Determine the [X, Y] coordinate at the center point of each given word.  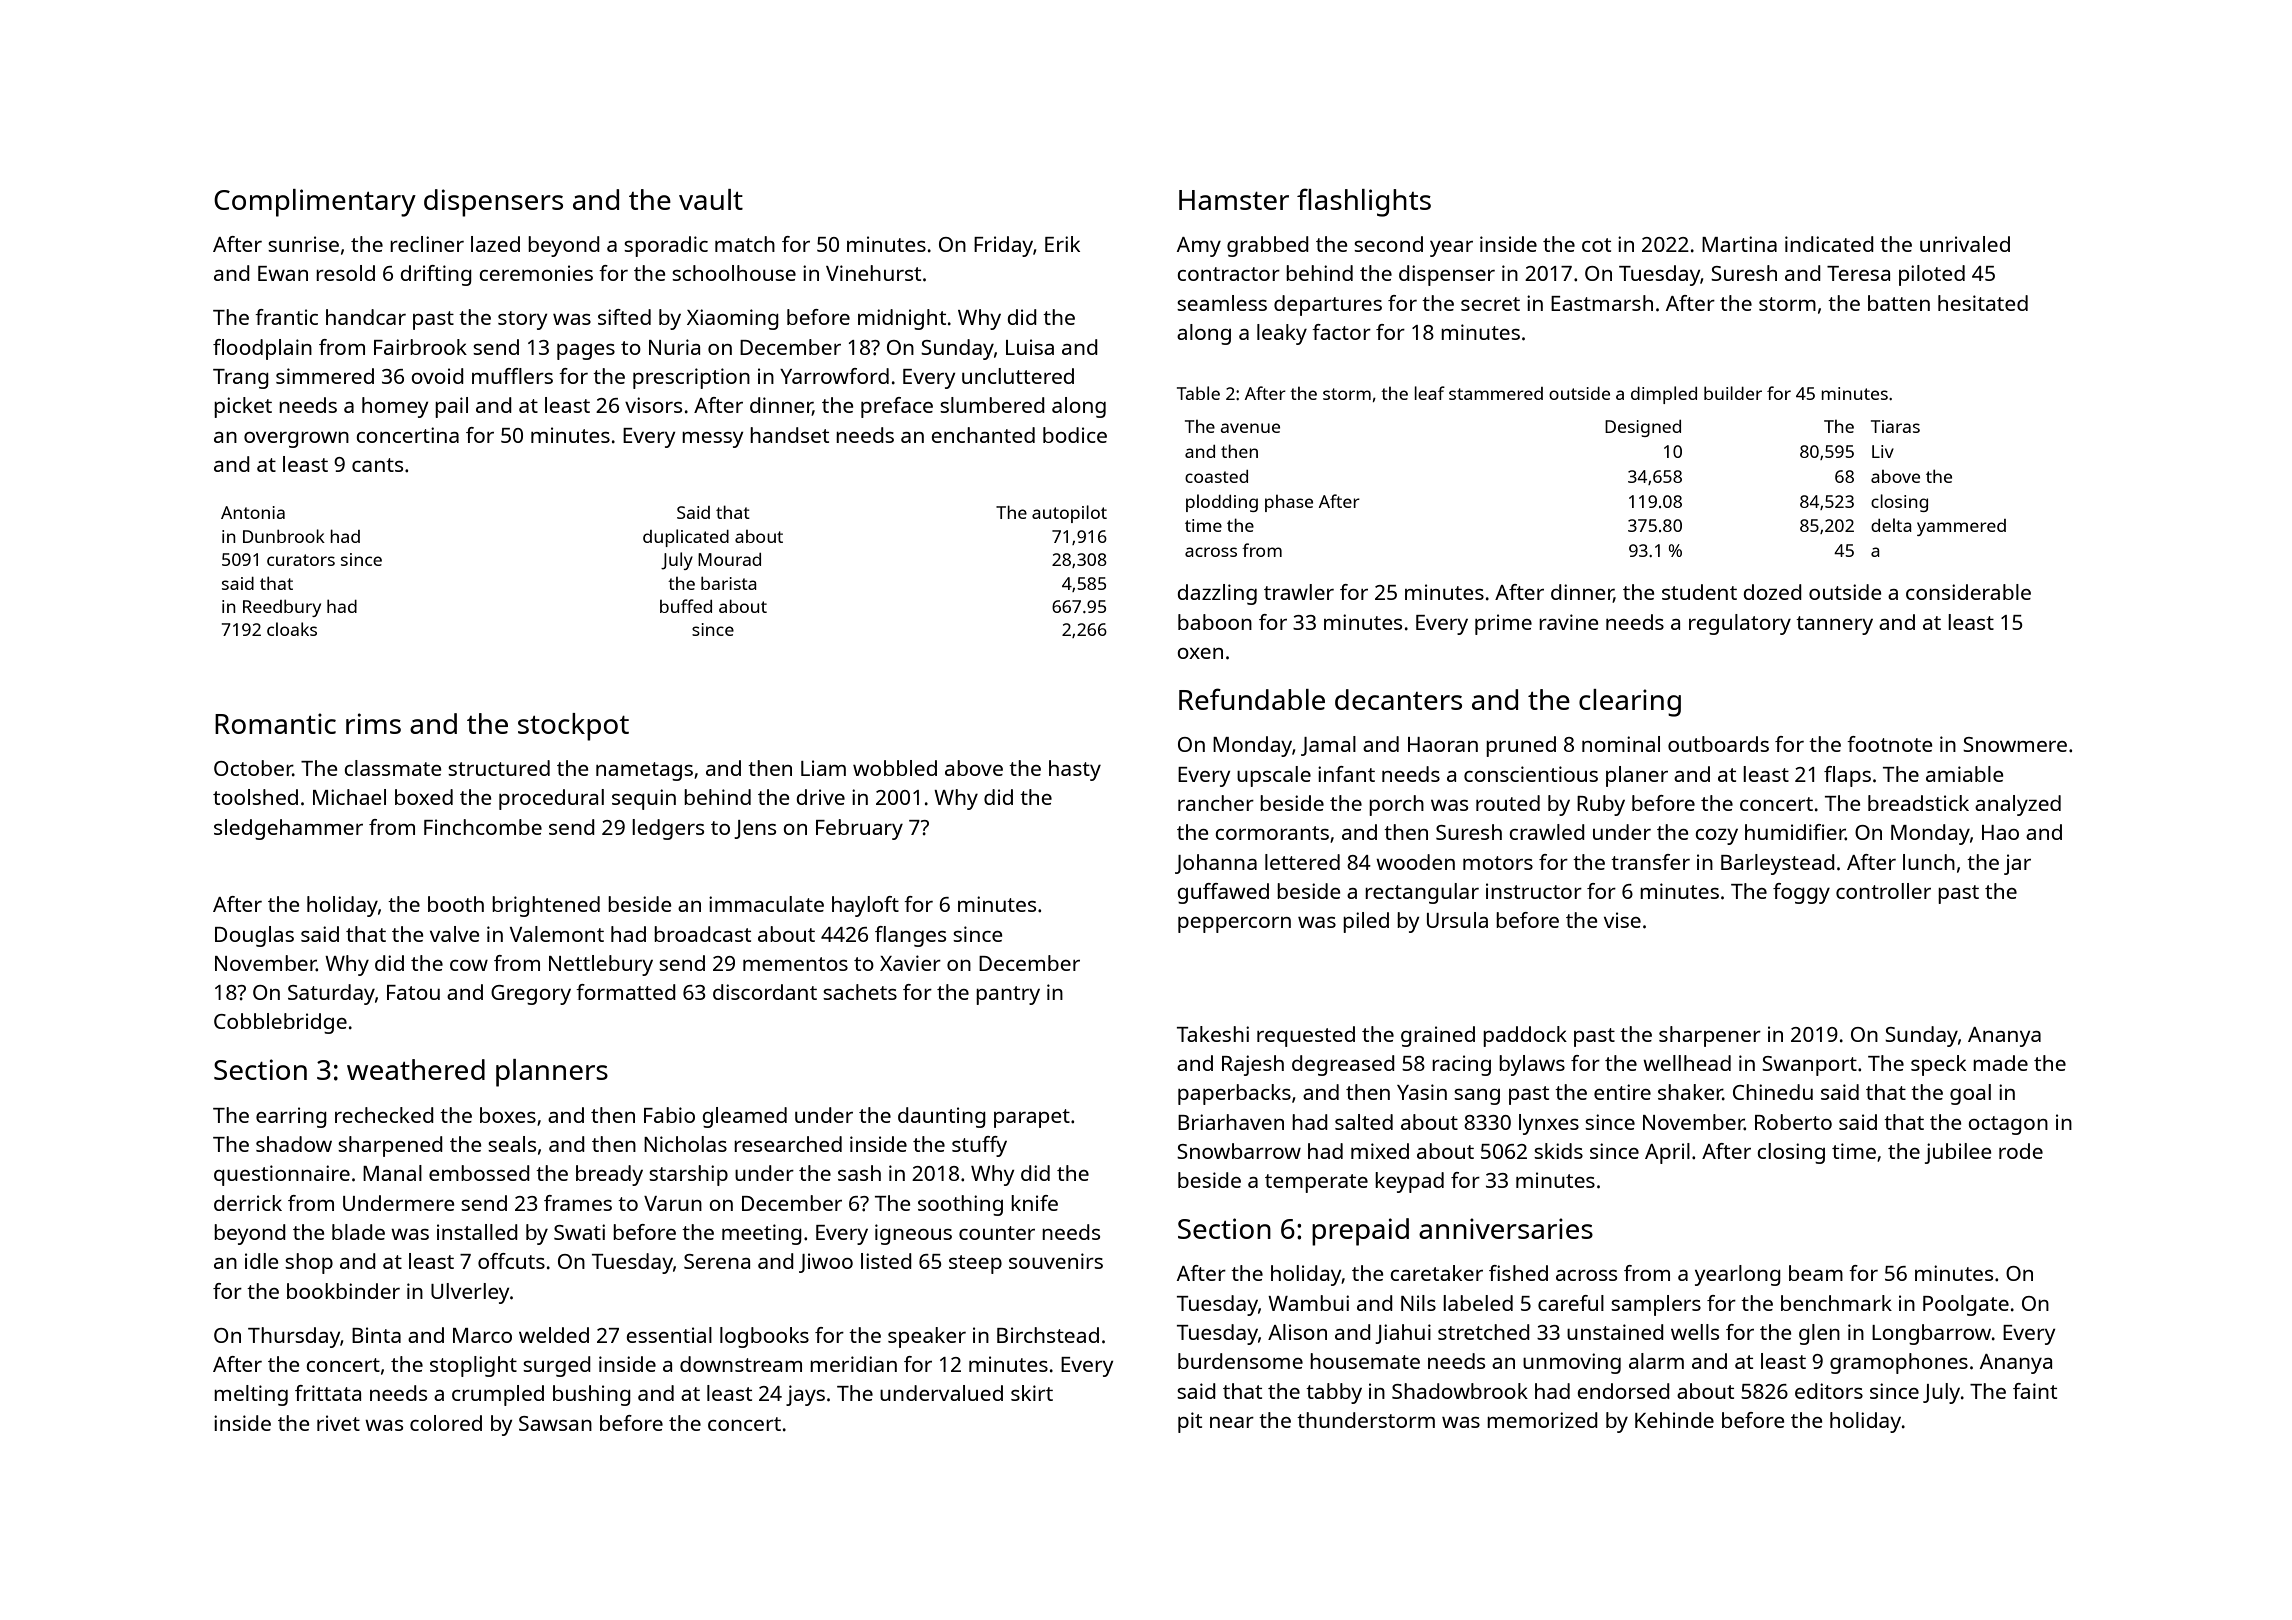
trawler [1299, 592]
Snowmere [2015, 744]
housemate [1365, 1361]
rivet [338, 1423]
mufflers [512, 376]
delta [1891, 525]
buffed [686, 606]
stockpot [573, 727]
